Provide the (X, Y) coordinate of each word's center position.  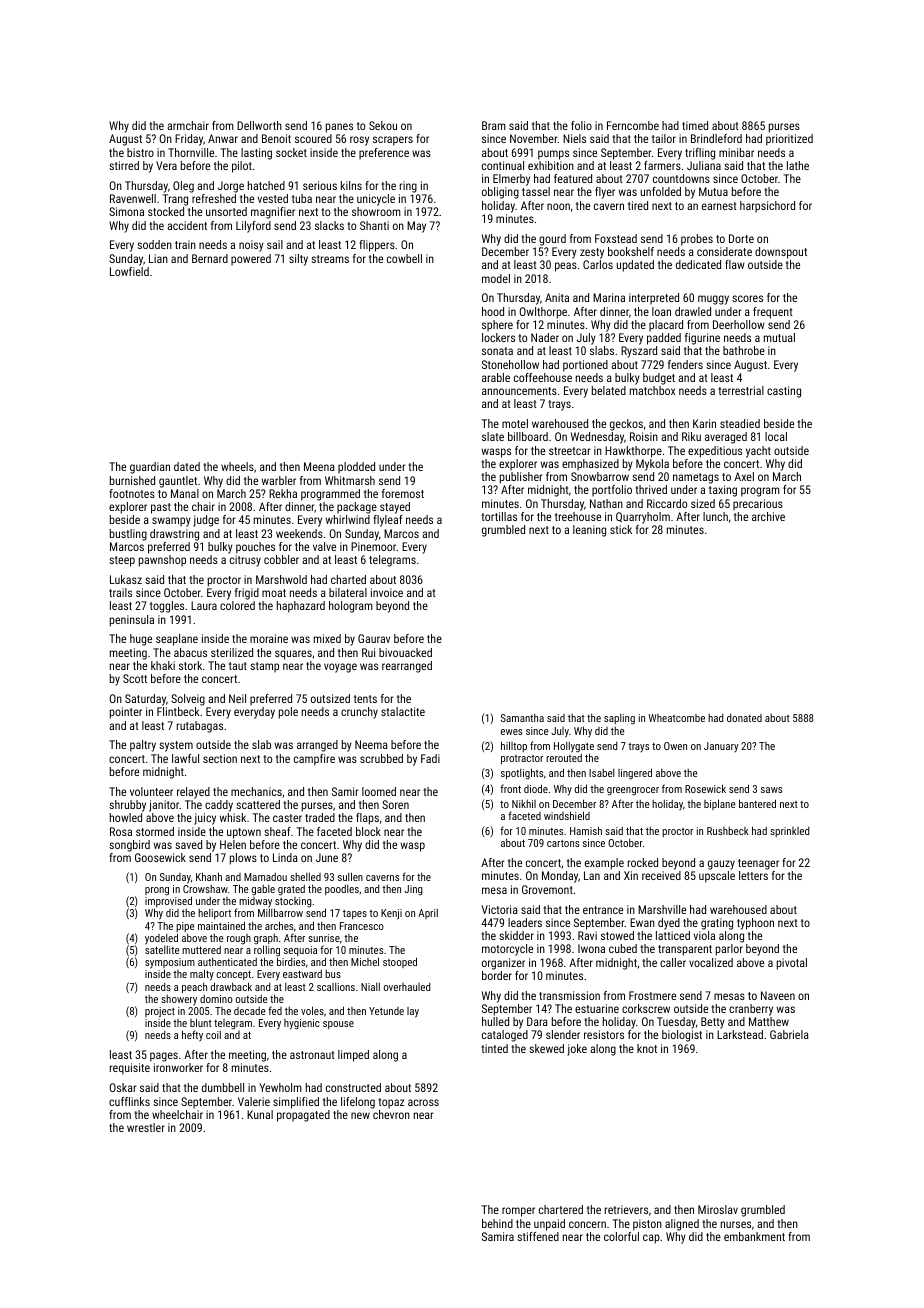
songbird (129, 846)
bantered (757, 803)
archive (768, 516)
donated (744, 718)
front (510, 788)
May (416, 227)
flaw (735, 264)
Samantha (522, 718)
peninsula (132, 621)
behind (497, 1223)
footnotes (132, 493)
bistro (140, 152)
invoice (387, 592)
